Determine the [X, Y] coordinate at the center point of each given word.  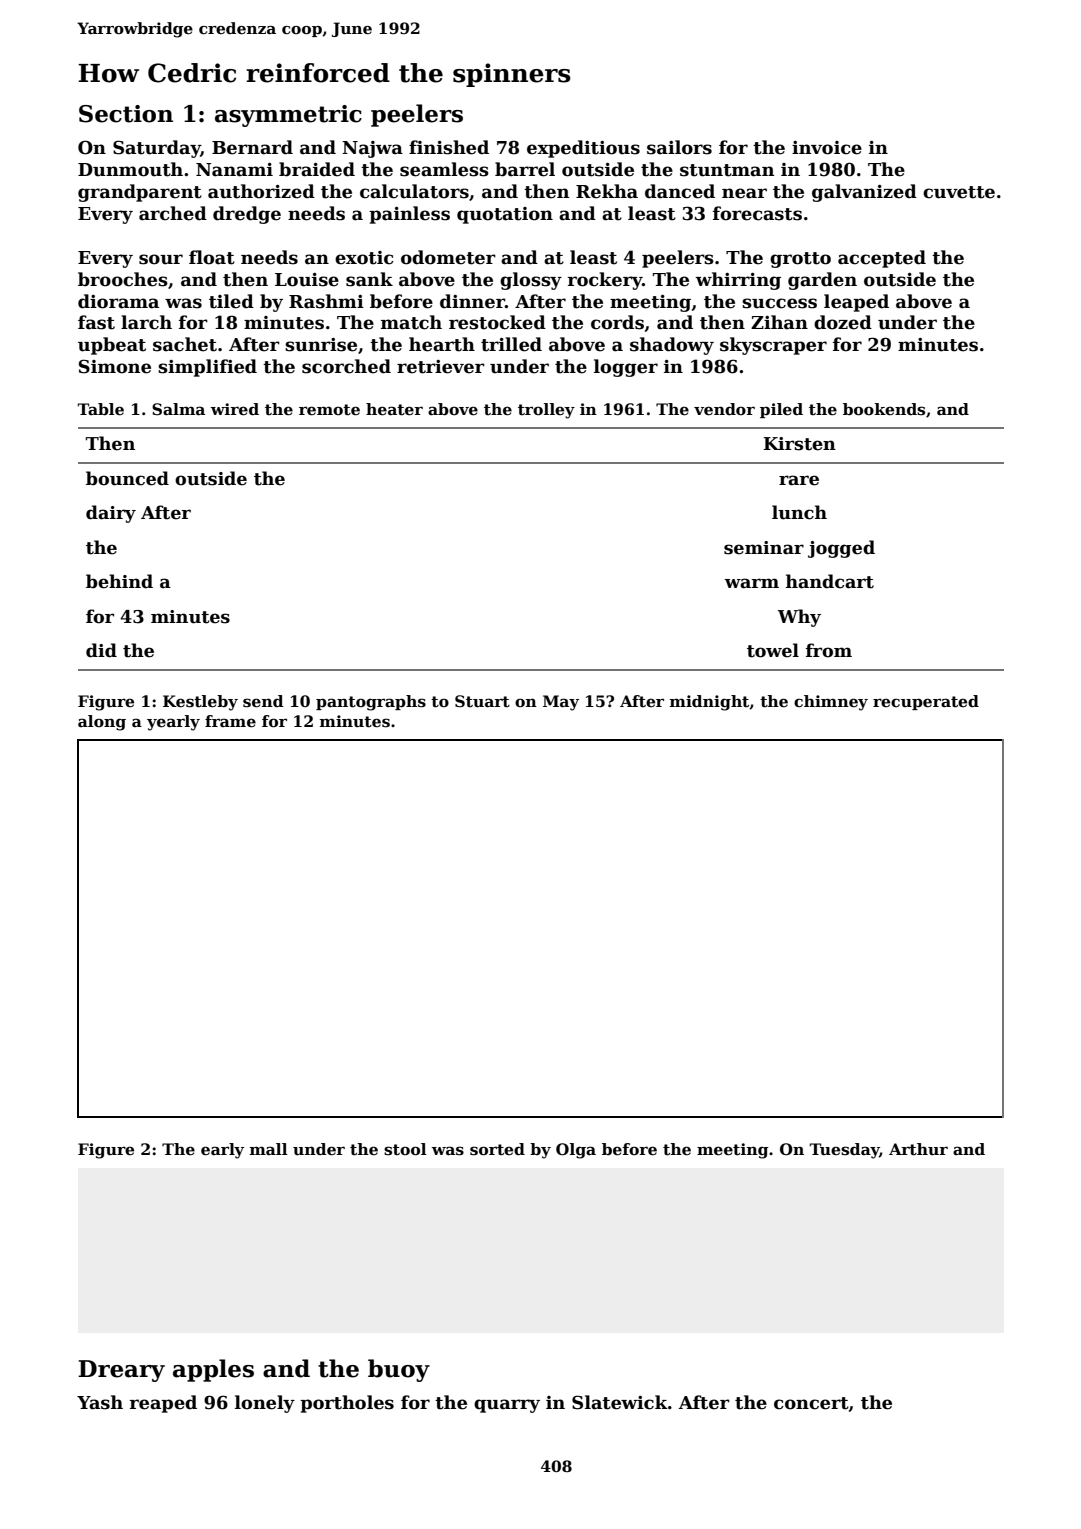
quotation [505, 215]
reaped [163, 1404]
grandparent [140, 193]
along [102, 723]
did [101, 650]
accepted [882, 259]
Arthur [918, 1149]
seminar [764, 548]
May [561, 703]
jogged [841, 549]
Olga [576, 1151]
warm [752, 583]
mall [269, 1149]
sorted [497, 1149]
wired [235, 409]
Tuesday [844, 1151]
